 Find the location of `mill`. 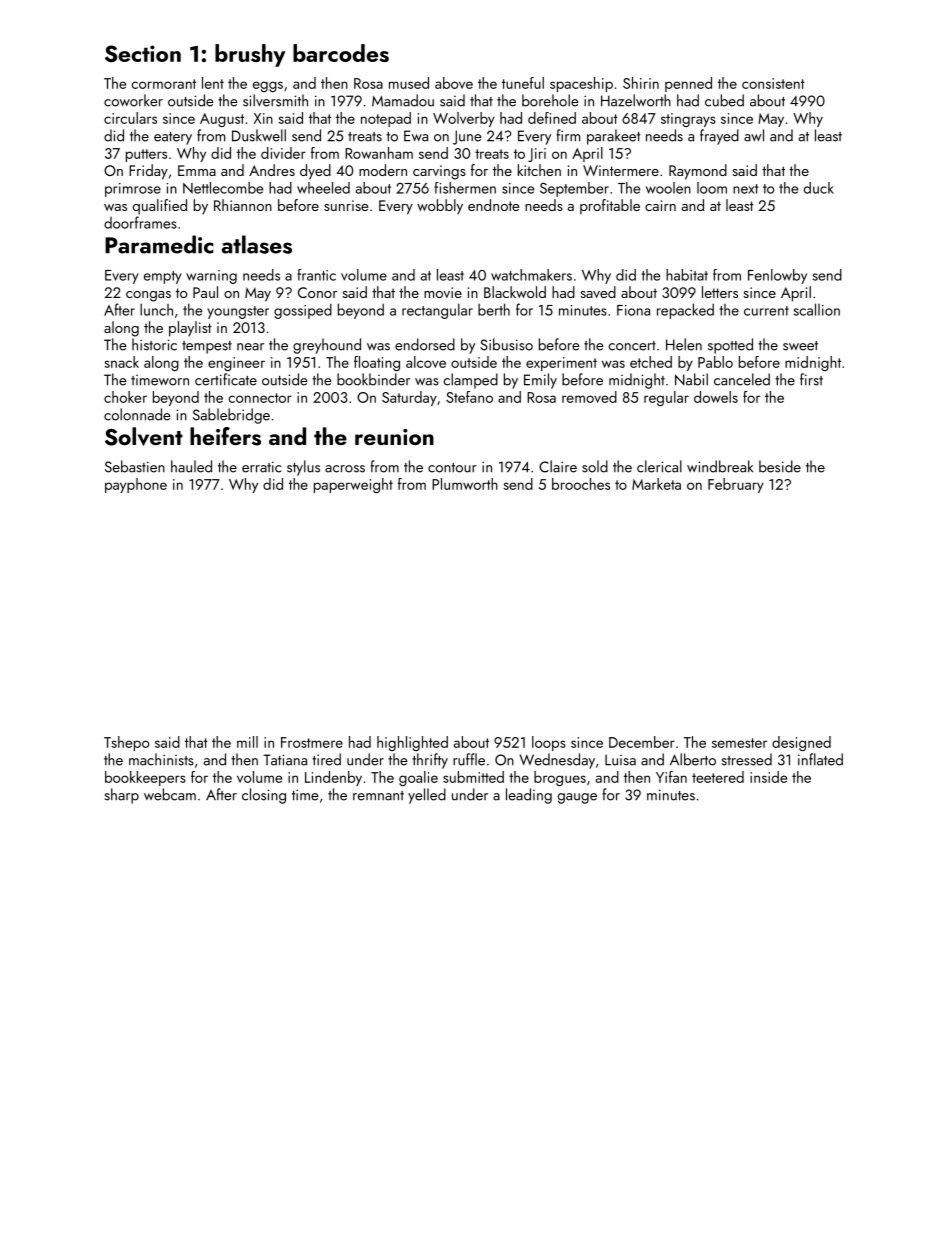

mill is located at coordinates (247, 742).
